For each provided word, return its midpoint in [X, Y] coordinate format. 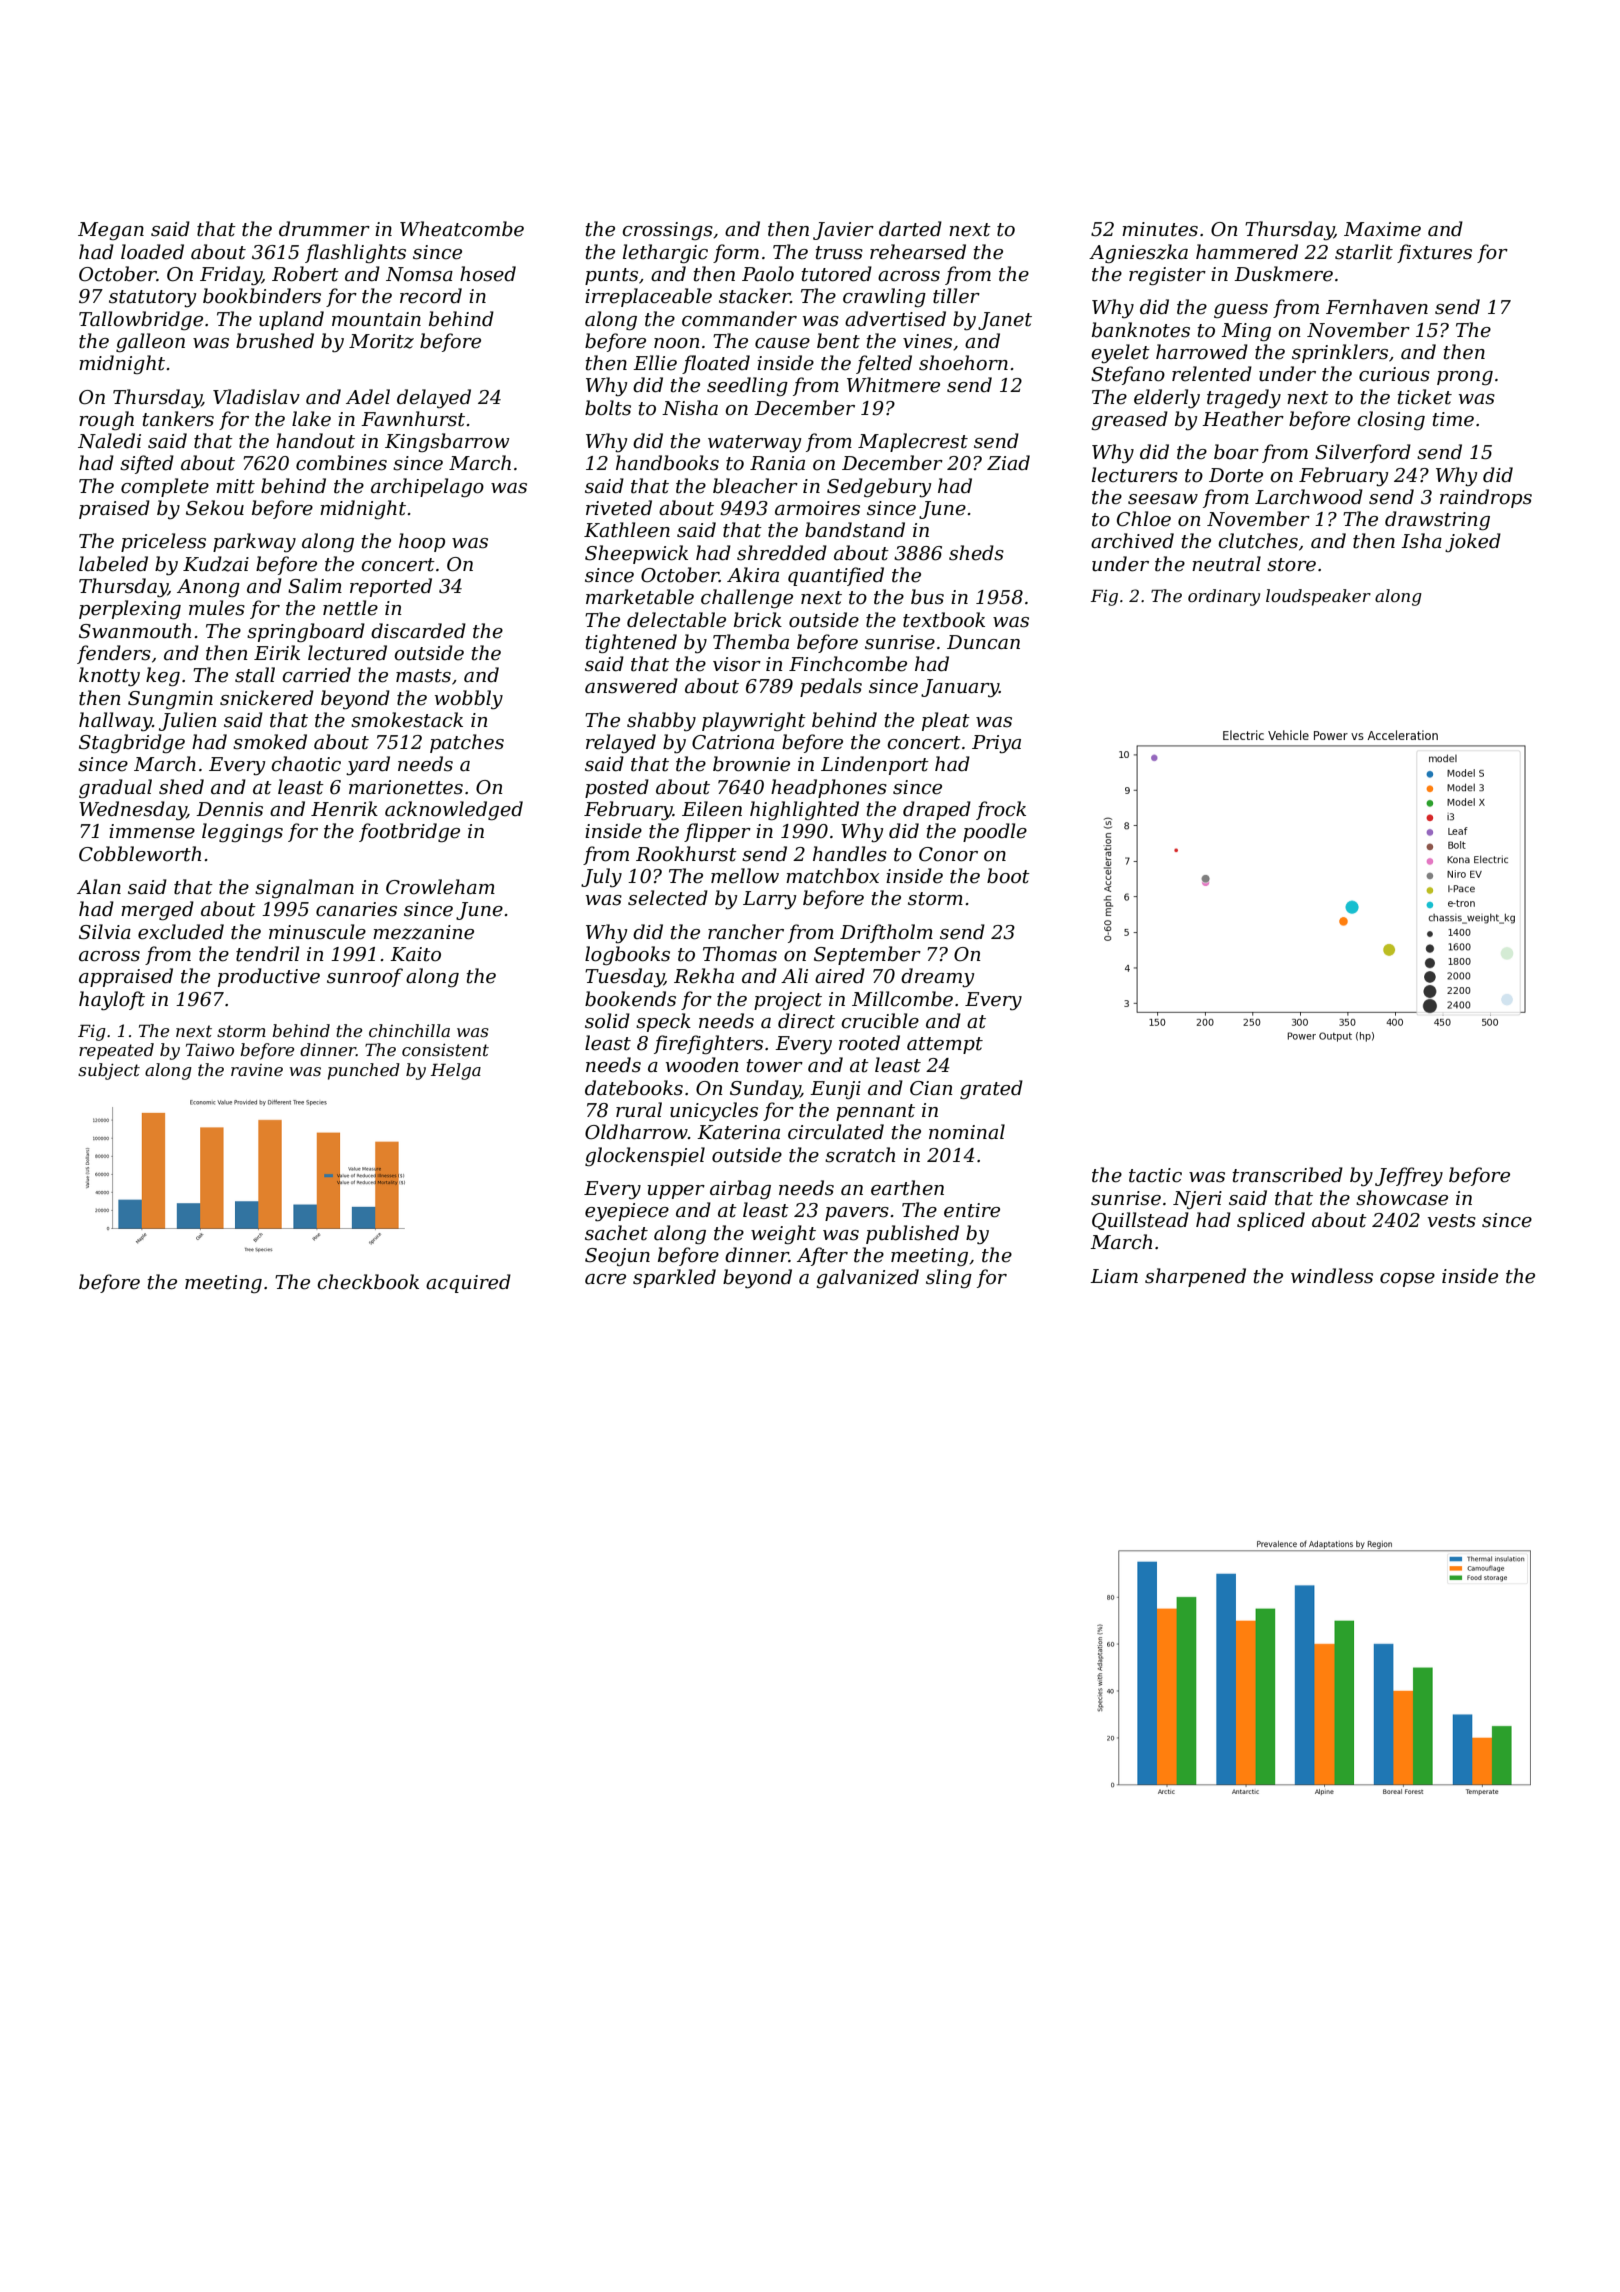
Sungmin [170, 700]
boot [1008, 876]
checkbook [368, 1282]
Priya [996, 744]
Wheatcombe [462, 229]
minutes [1160, 229]
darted [910, 229]
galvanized [868, 1278]
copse [1407, 1280]
